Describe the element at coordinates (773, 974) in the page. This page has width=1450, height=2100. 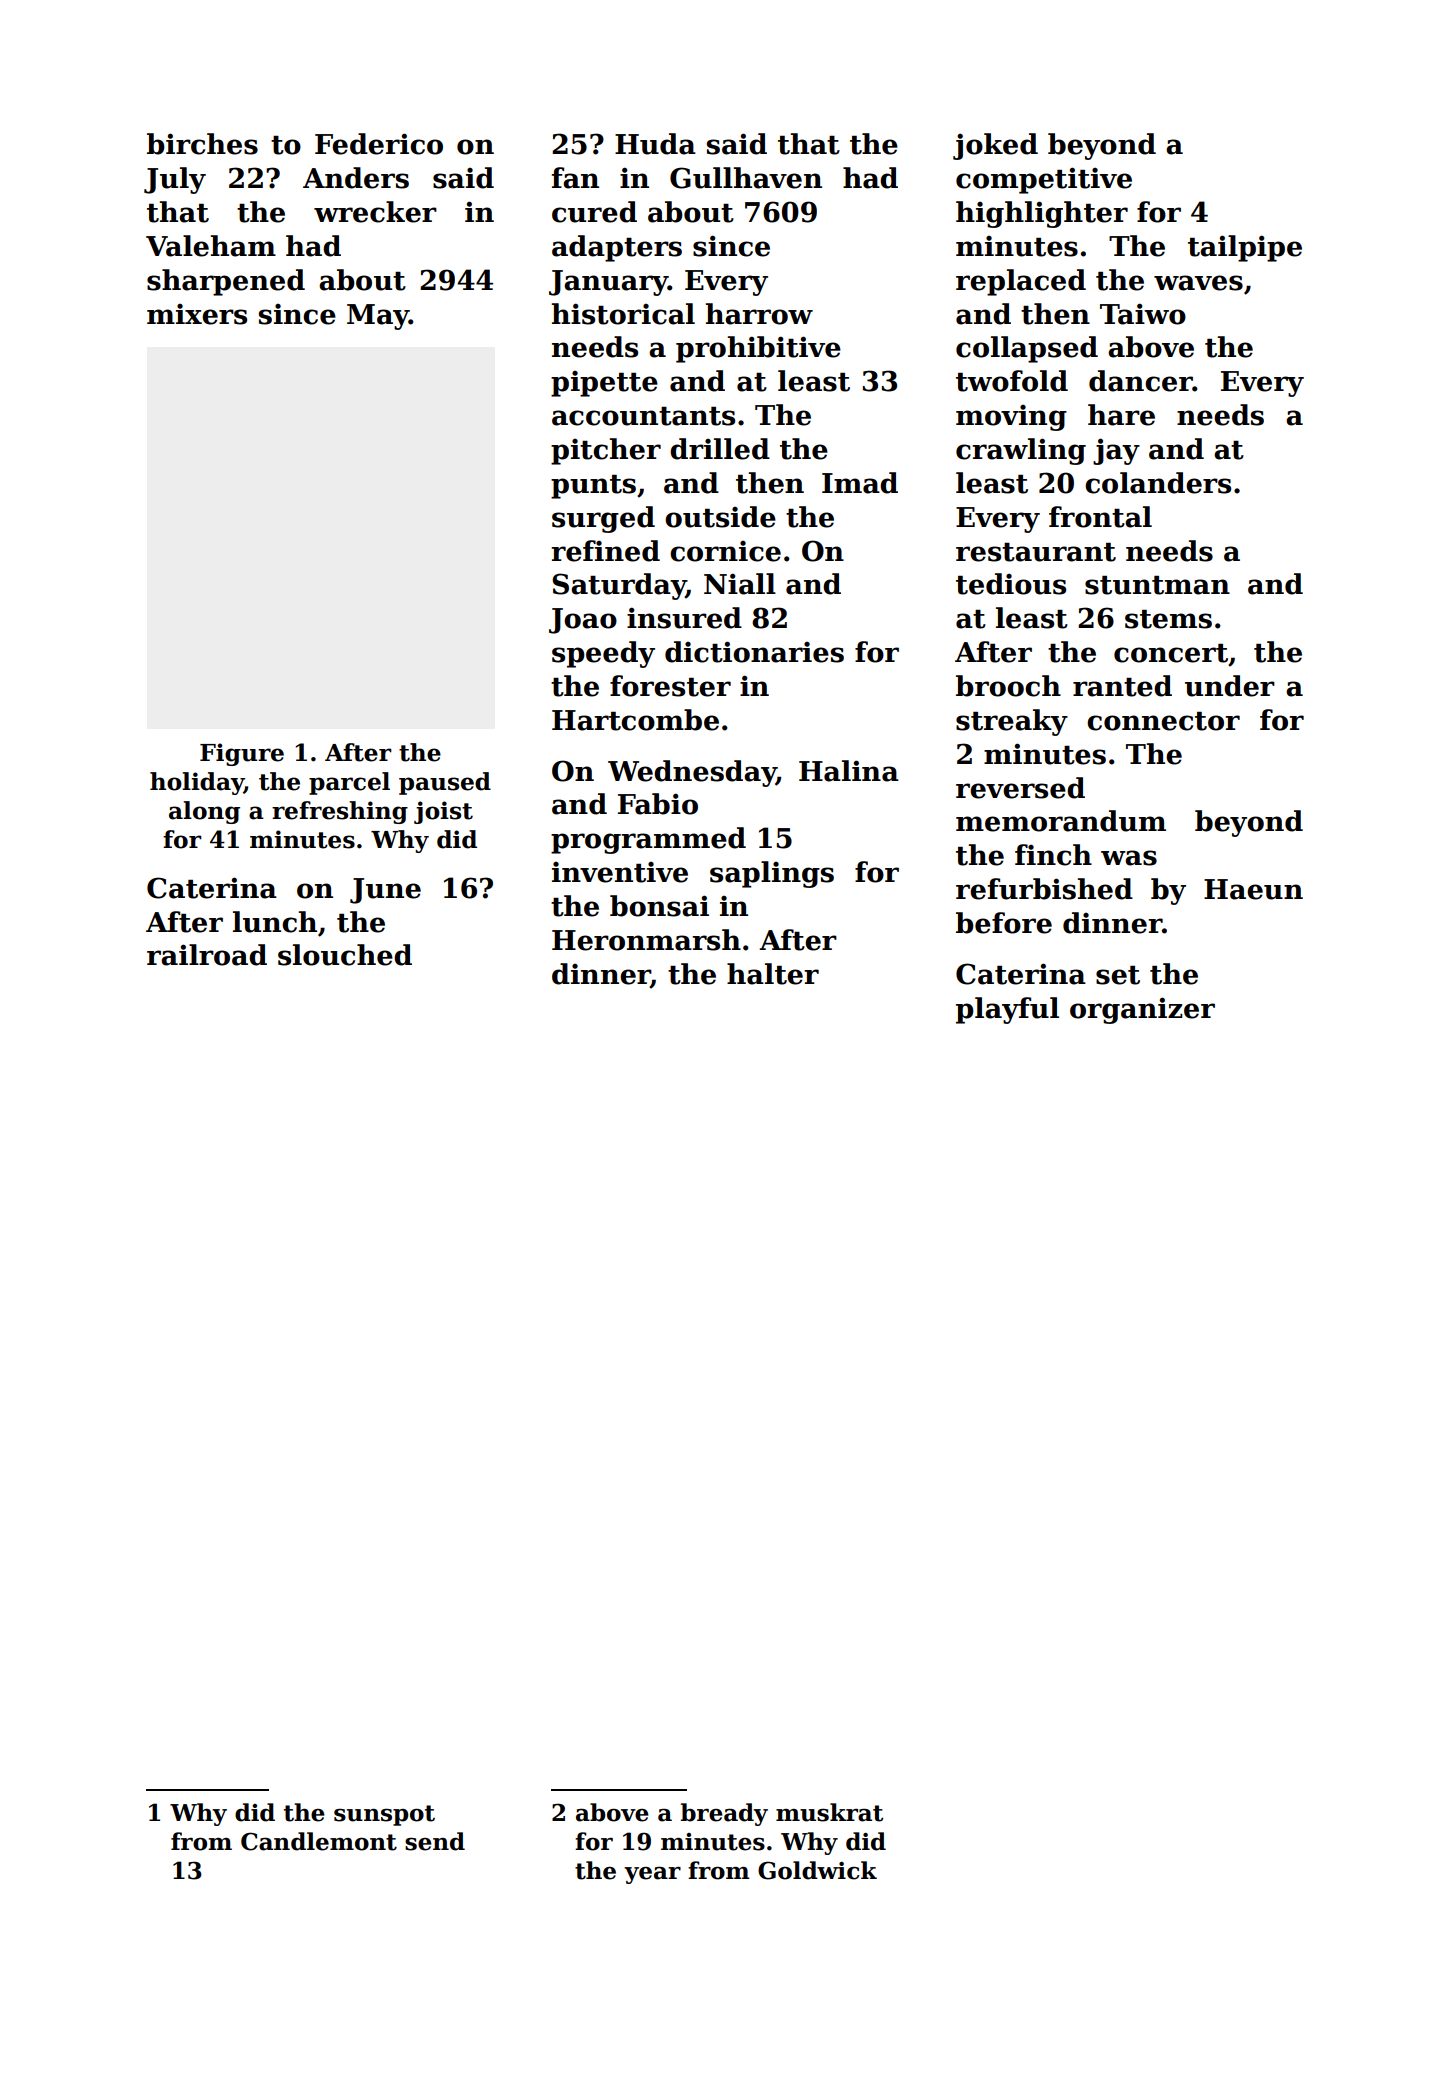
I see `halter` at that location.
